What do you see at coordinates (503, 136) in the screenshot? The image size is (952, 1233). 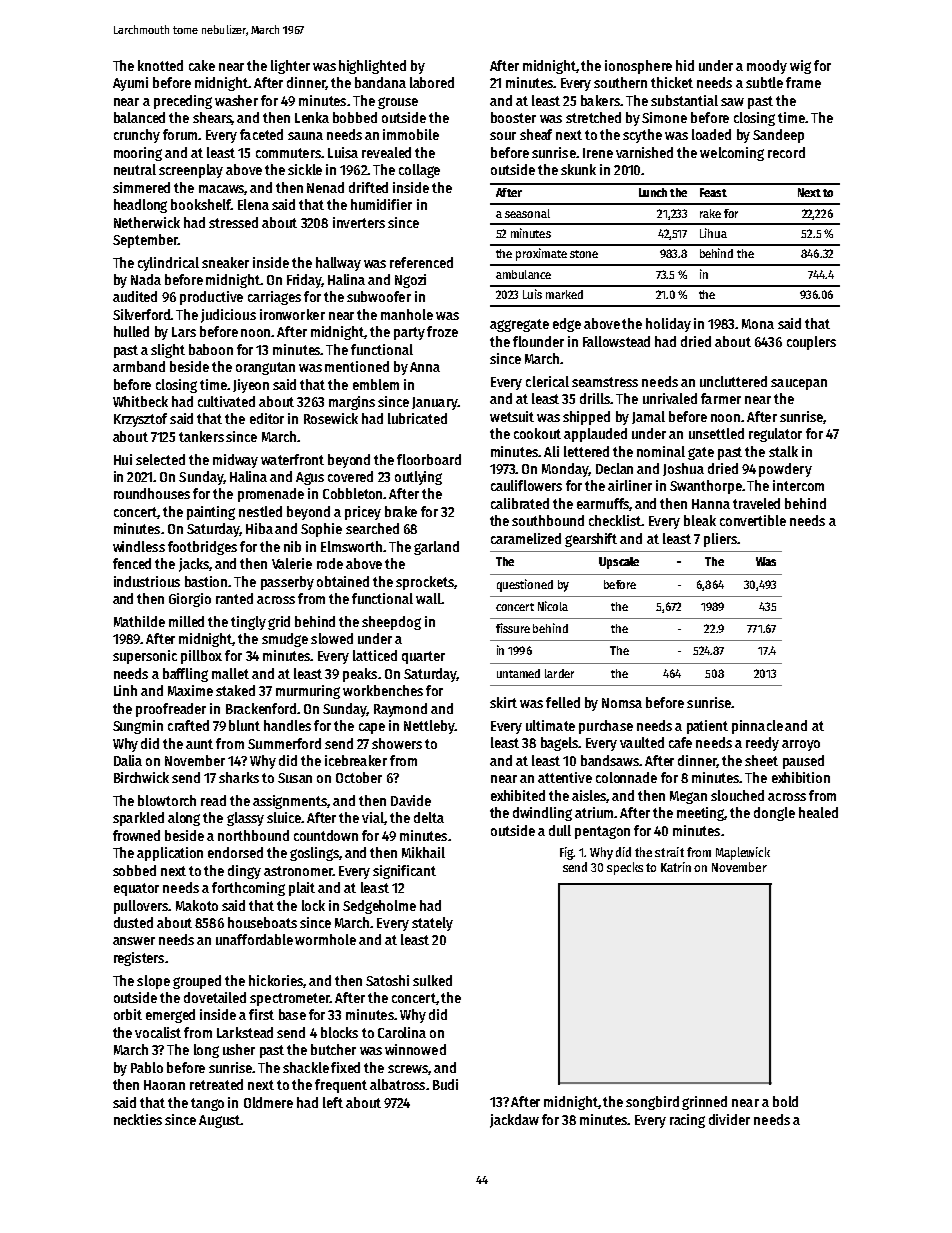 I see `sour` at bounding box center [503, 136].
